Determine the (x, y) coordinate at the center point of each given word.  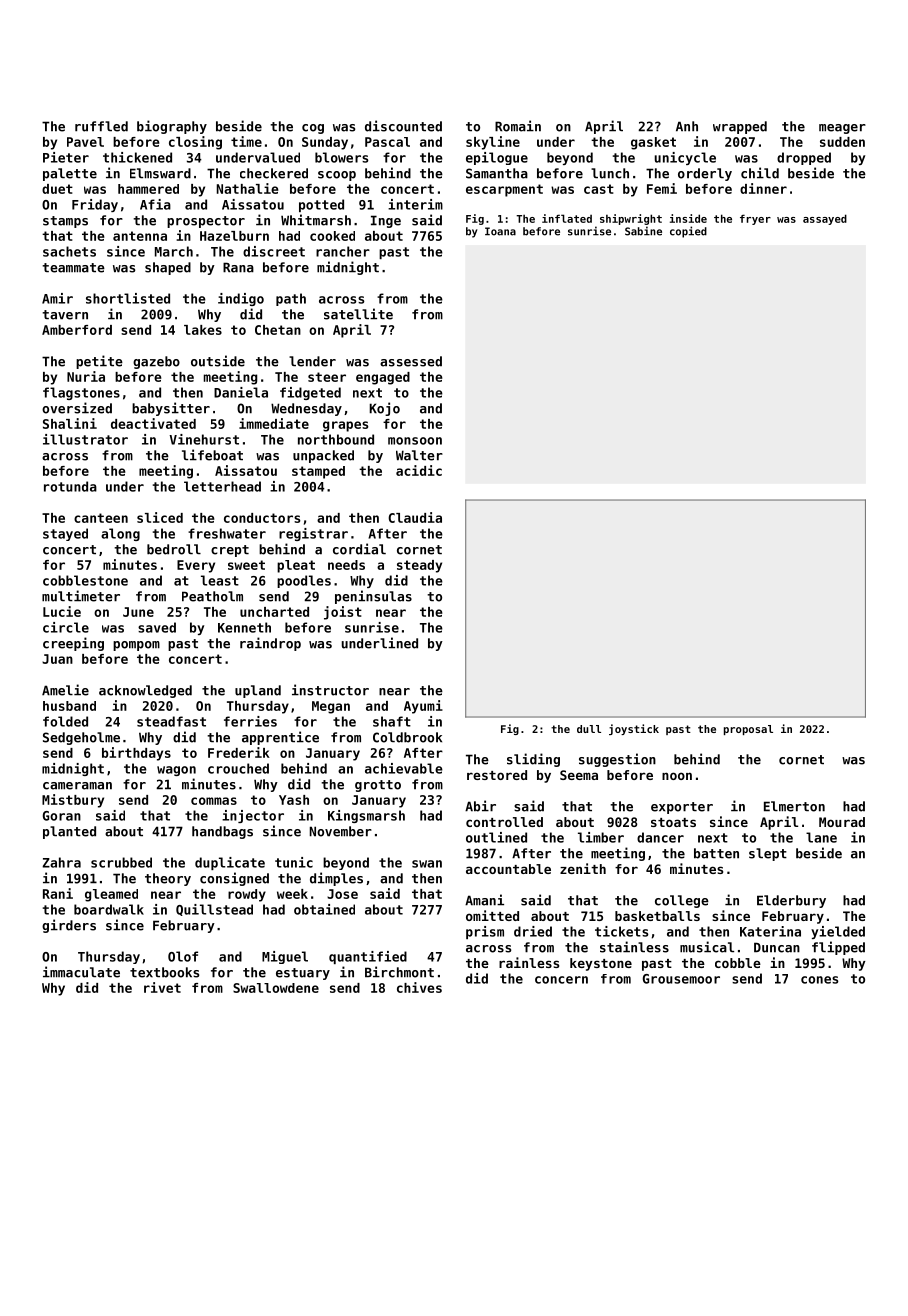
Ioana (500, 231)
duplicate (230, 863)
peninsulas (373, 597)
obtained (324, 909)
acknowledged (145, 691)
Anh (687, 126)
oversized (77, 408)
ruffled (101, 126)
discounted (403, 126)
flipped (838, 948)
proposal (748, 730)
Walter (419, 455)
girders (69, 926)
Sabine (643, 231)
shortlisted (128, 298)
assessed (411, 361)
